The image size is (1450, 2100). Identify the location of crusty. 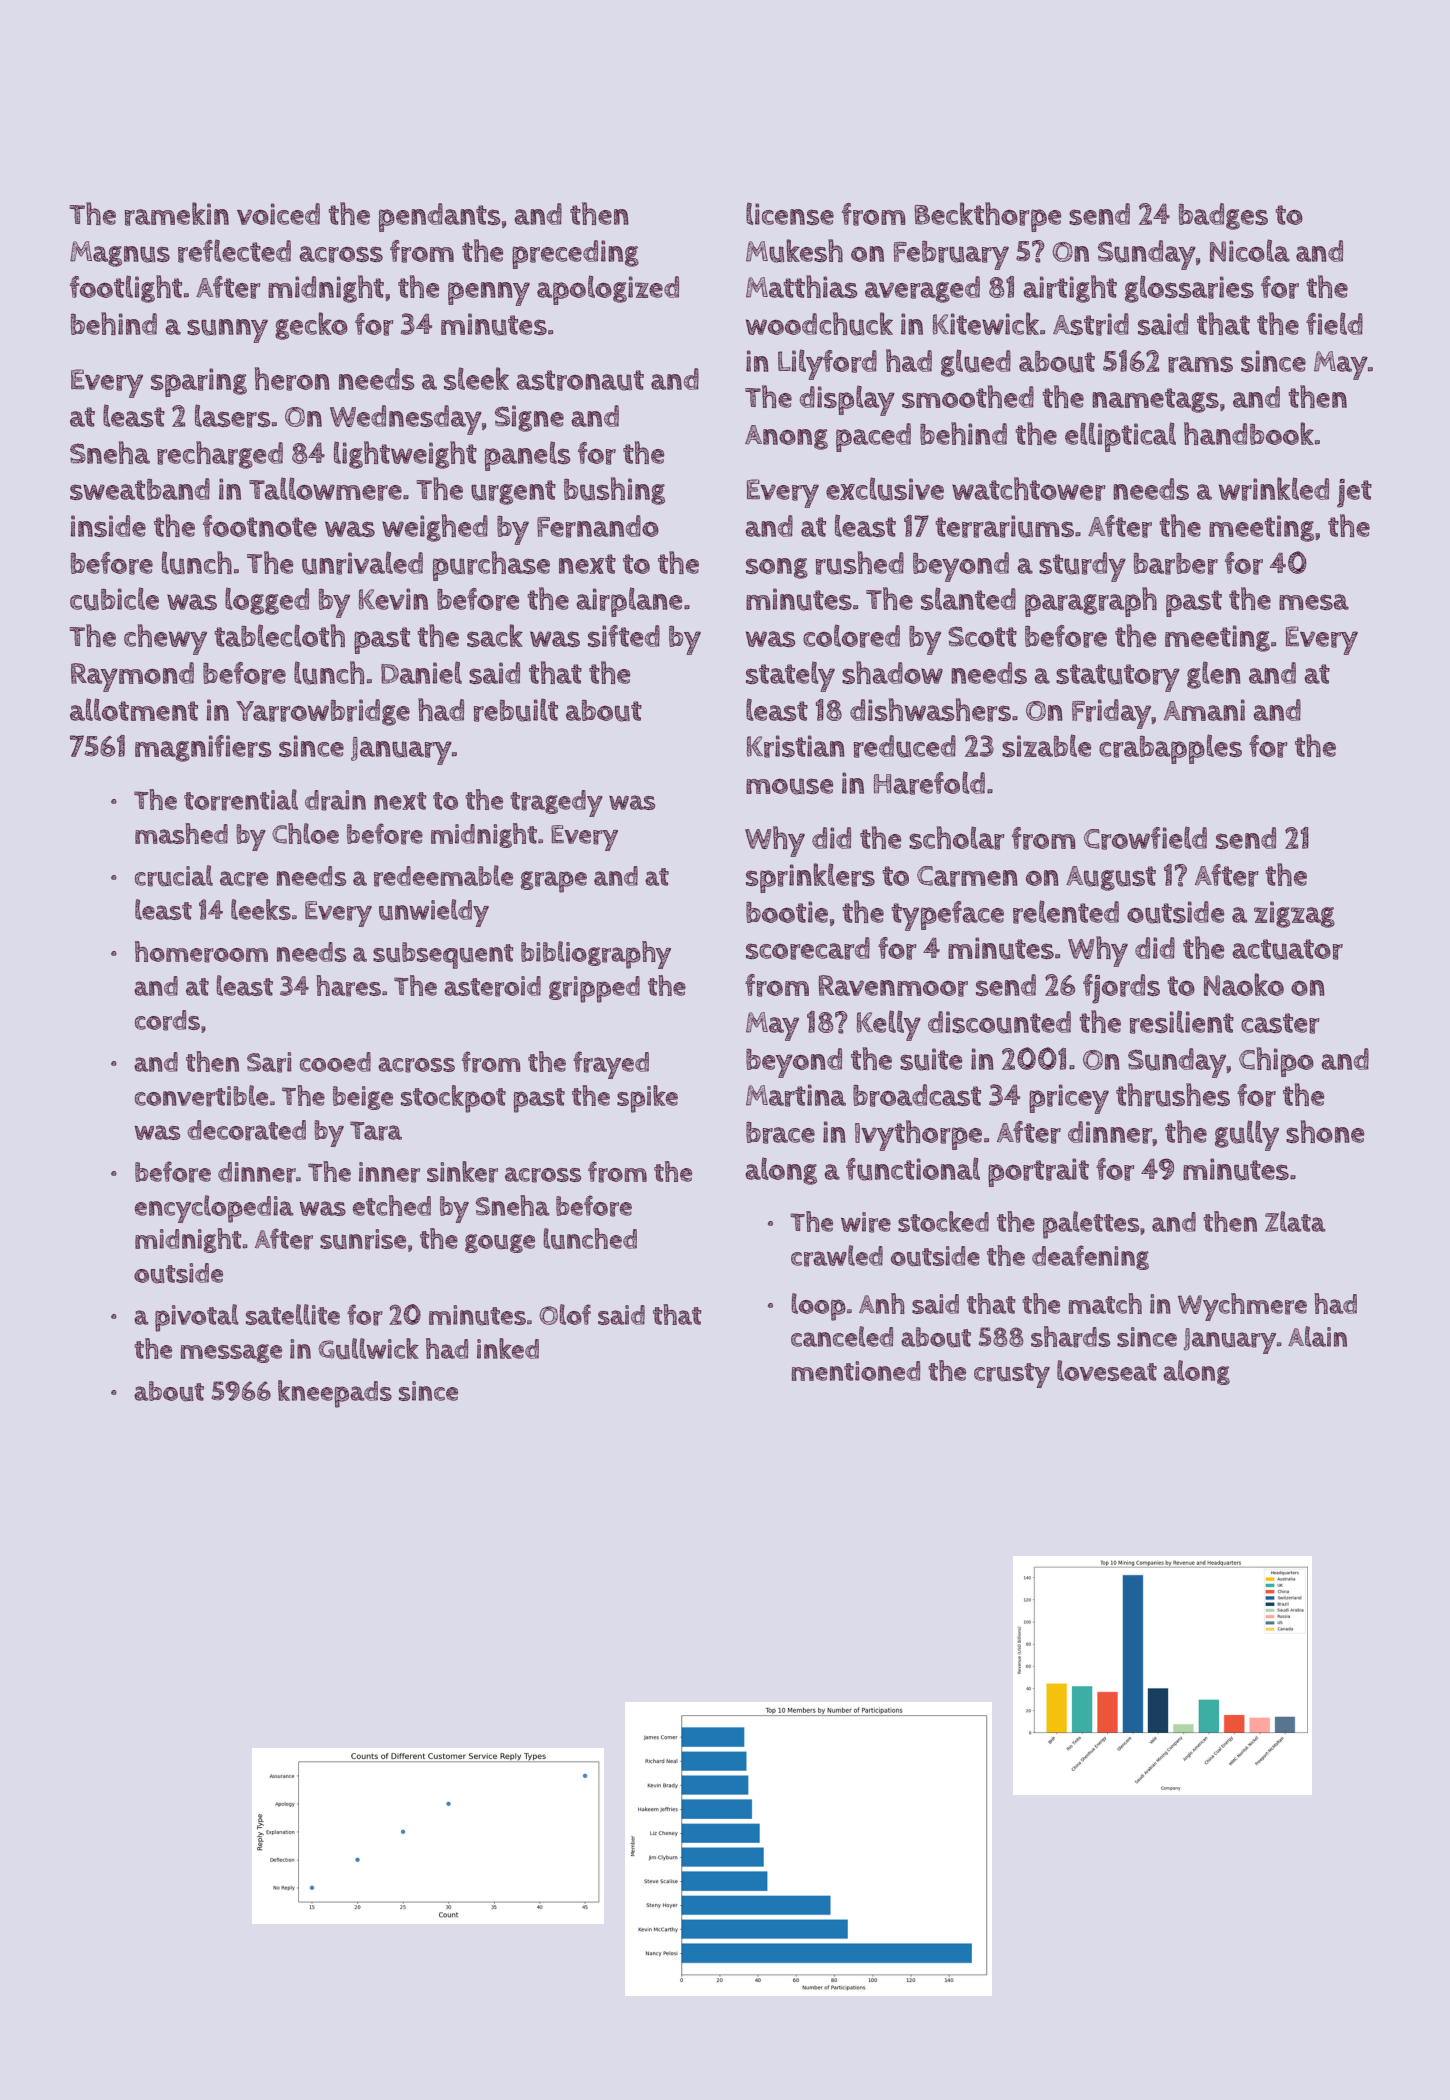
(1012, 1375).
